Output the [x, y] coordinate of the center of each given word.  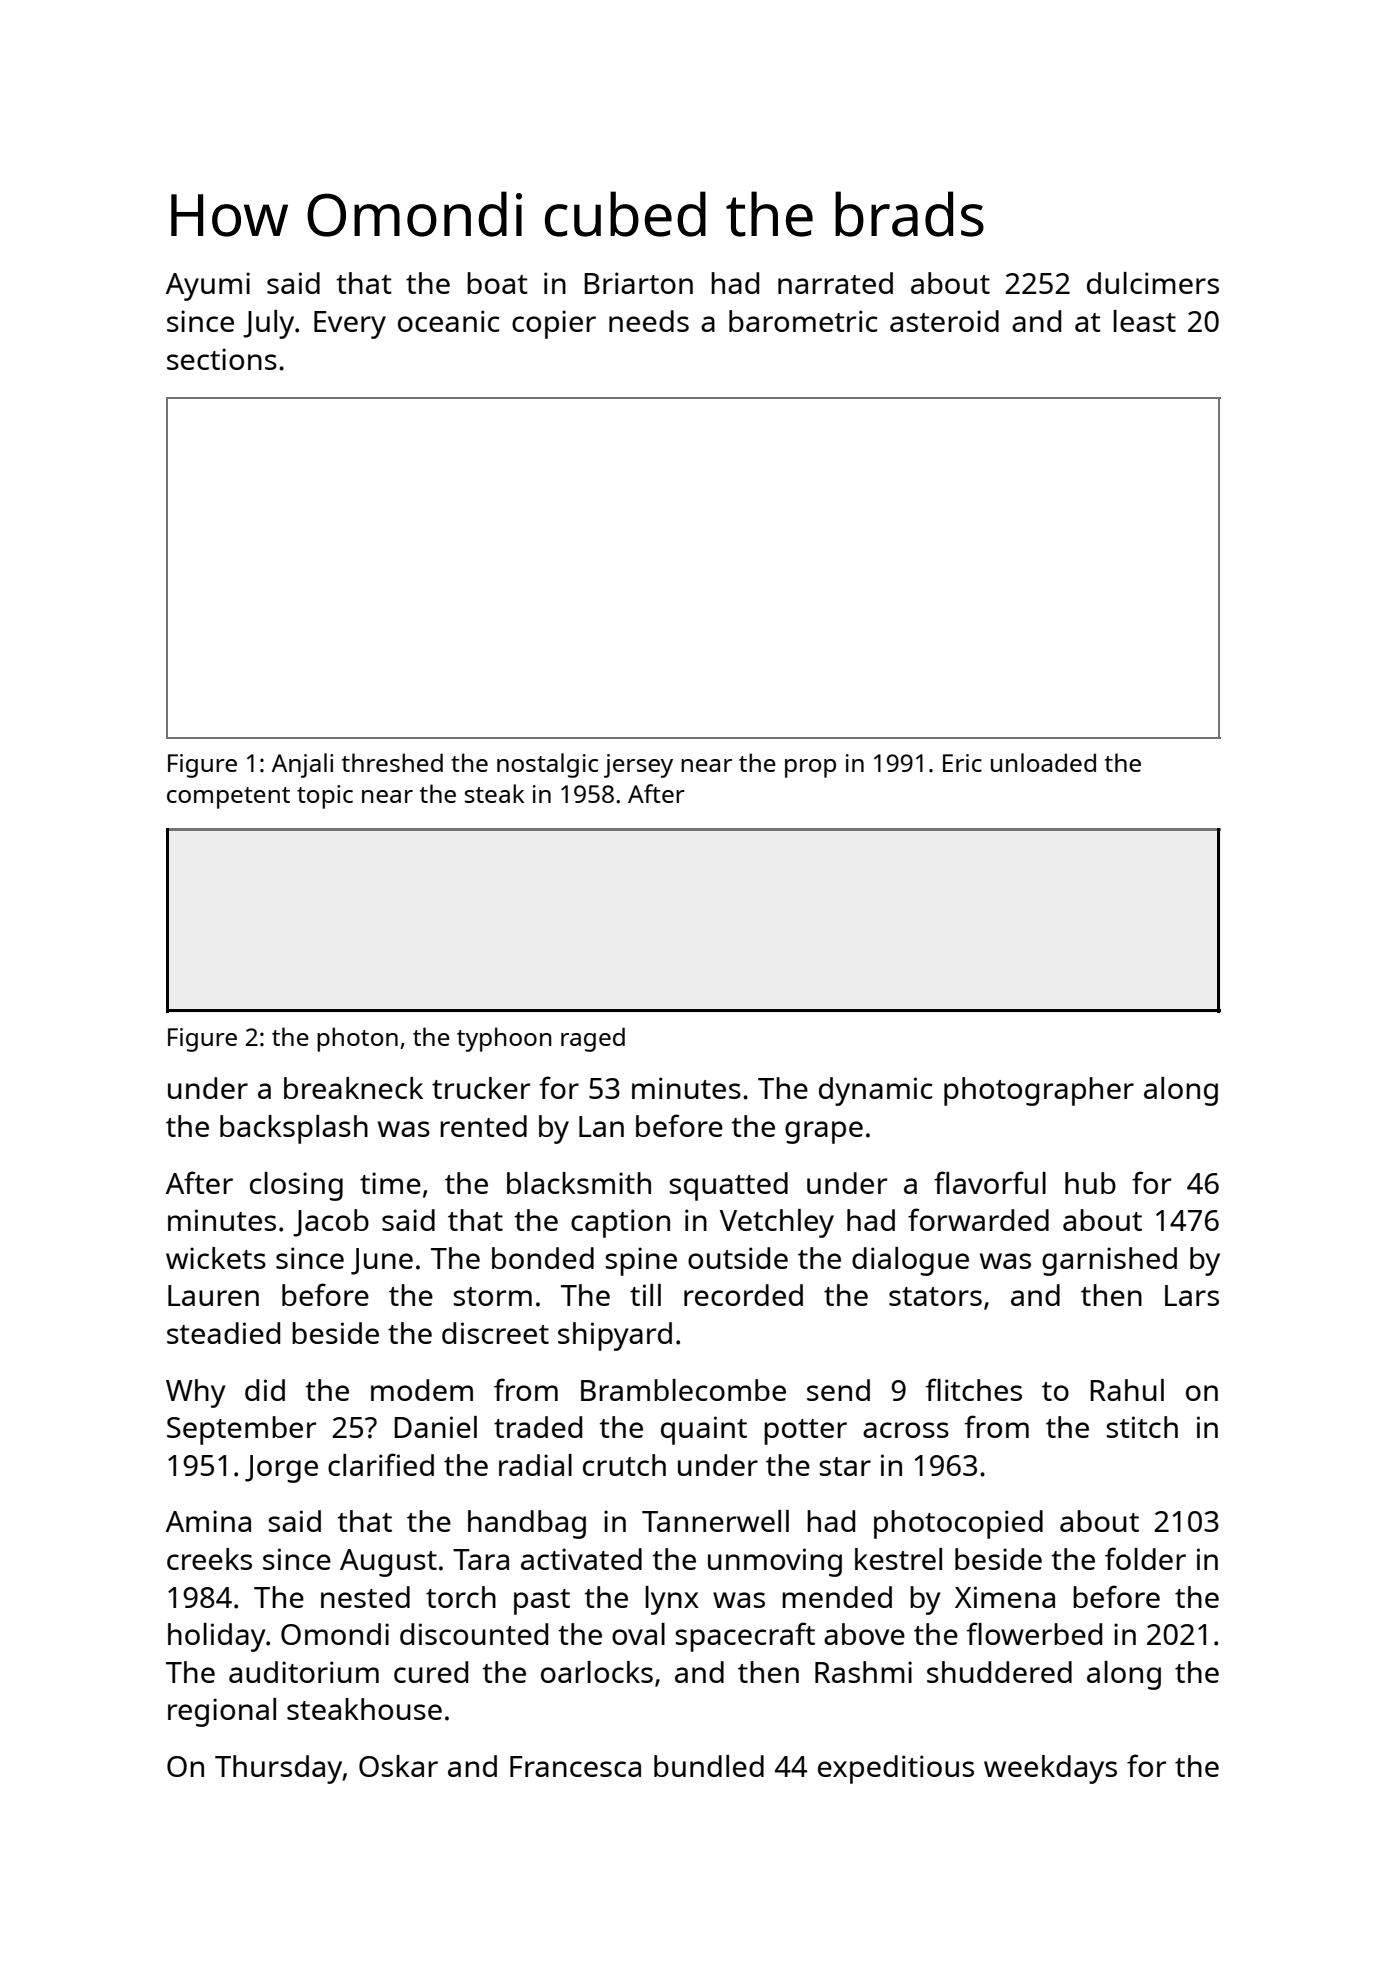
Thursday [279, 1769]
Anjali [302, 765]
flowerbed [1034, 1633]
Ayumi [208, 286]
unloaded [1043, 762]
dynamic [876, 1091]
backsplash [294, 1129]
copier [554, 324]
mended [837, 1597]
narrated [835, 283]
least [1144, 321]
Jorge [281, 1469]
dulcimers [1153, 283]
